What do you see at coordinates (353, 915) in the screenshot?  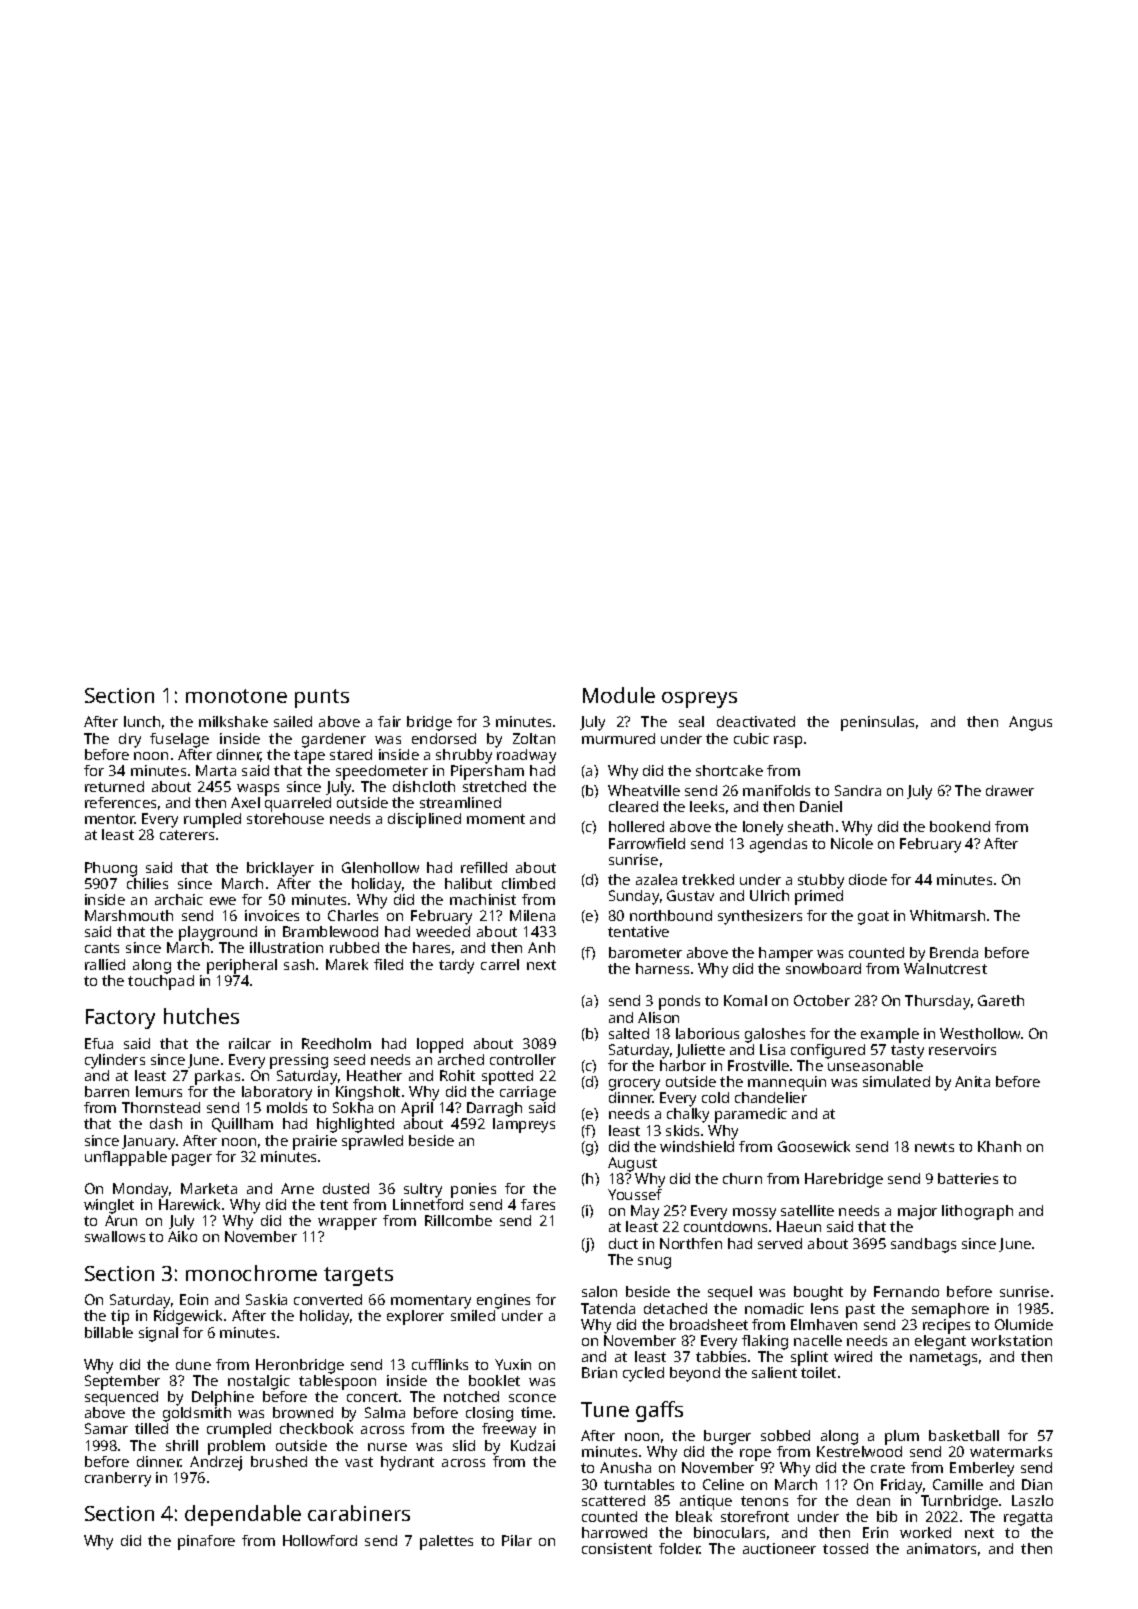 I see `Charles` at bounding box center [353, 915].
